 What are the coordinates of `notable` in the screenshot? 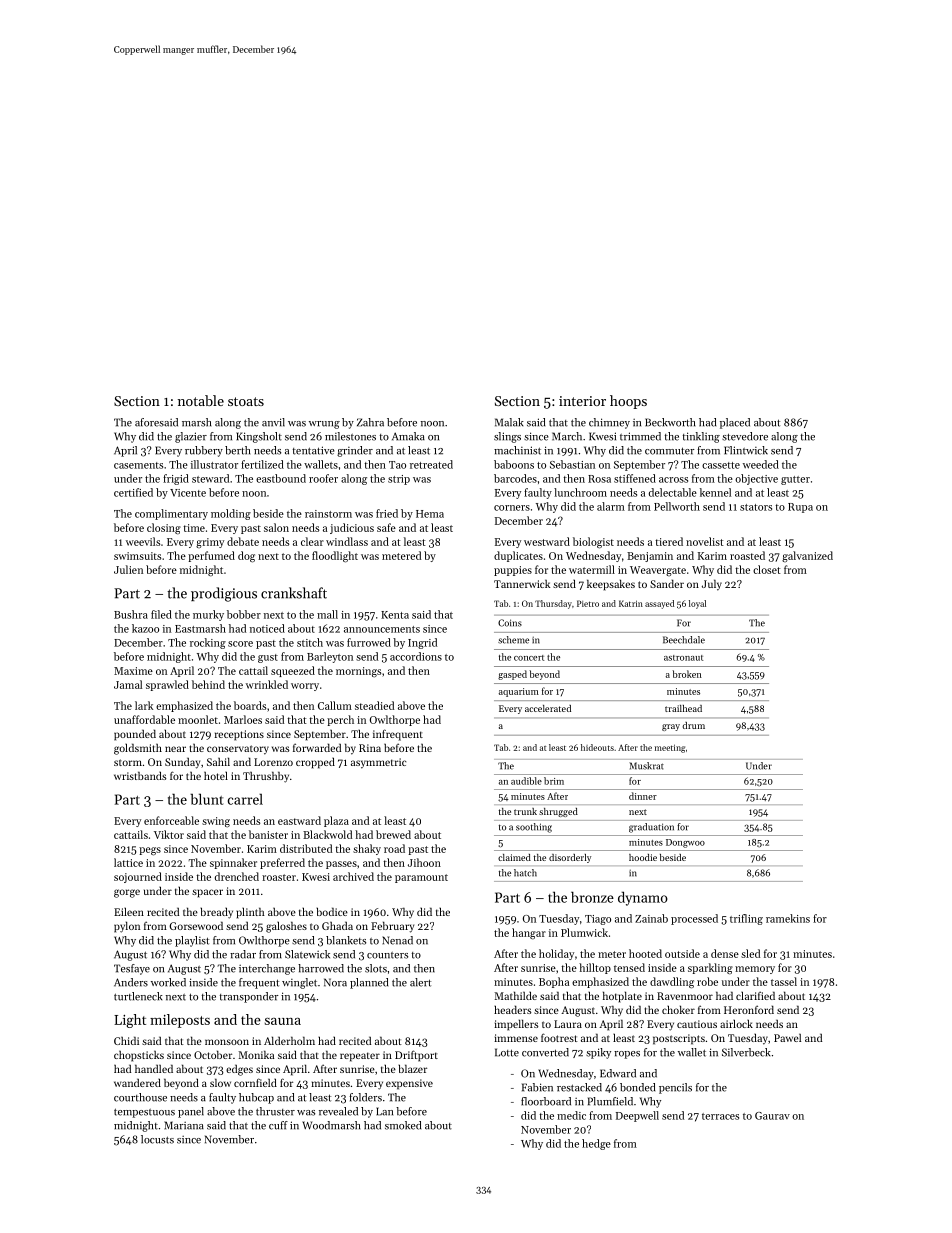 It's located at (201, 400).
